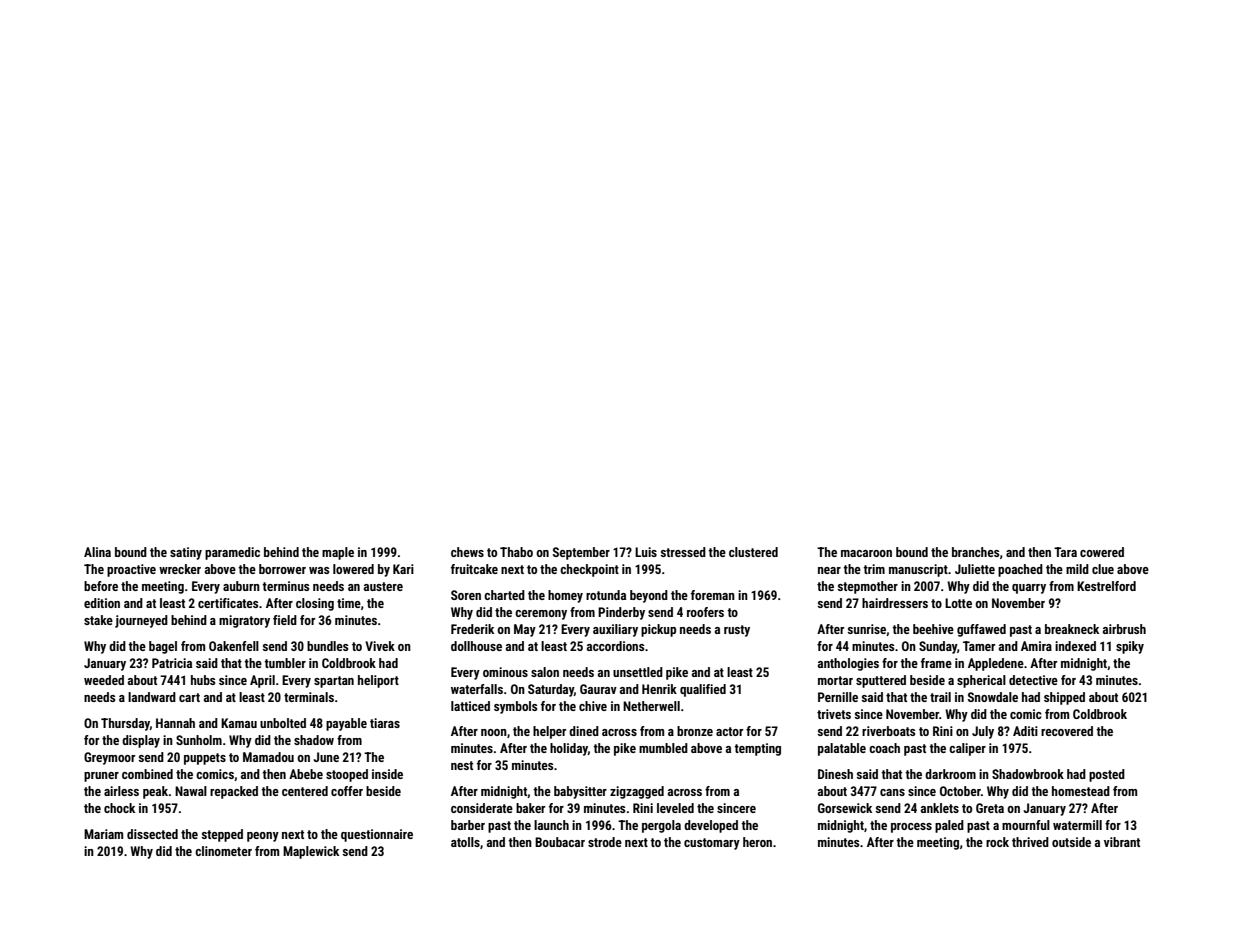 The image size is (1233, 952). I want to click on field, so click(285, 620).
